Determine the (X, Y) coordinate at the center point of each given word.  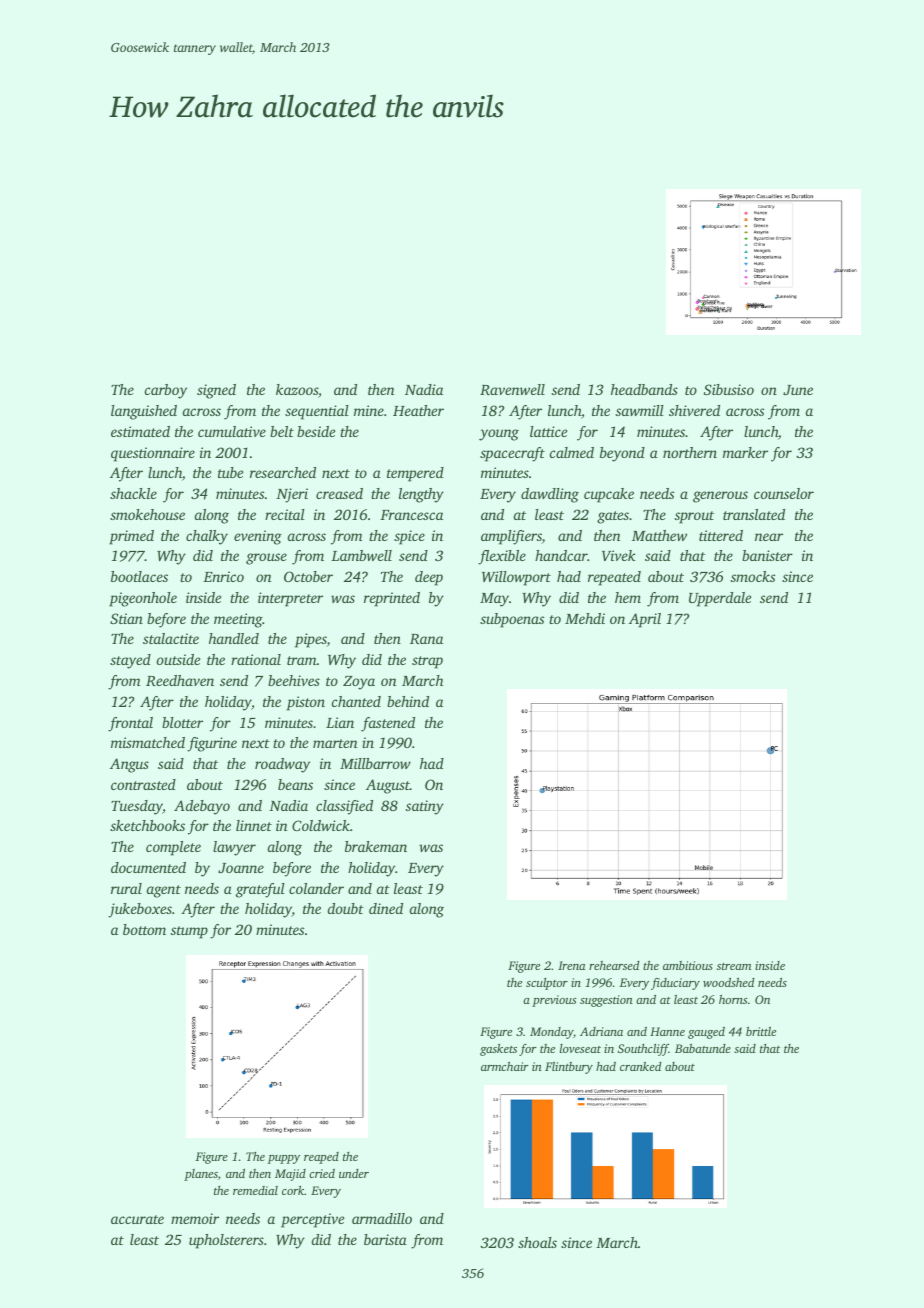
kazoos (297, 389)
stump (189, 932)
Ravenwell (512, 389)
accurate (137, 1219)
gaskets (498, 1050)
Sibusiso (729, 389)
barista (385, 1239)
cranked (641, 1066)
